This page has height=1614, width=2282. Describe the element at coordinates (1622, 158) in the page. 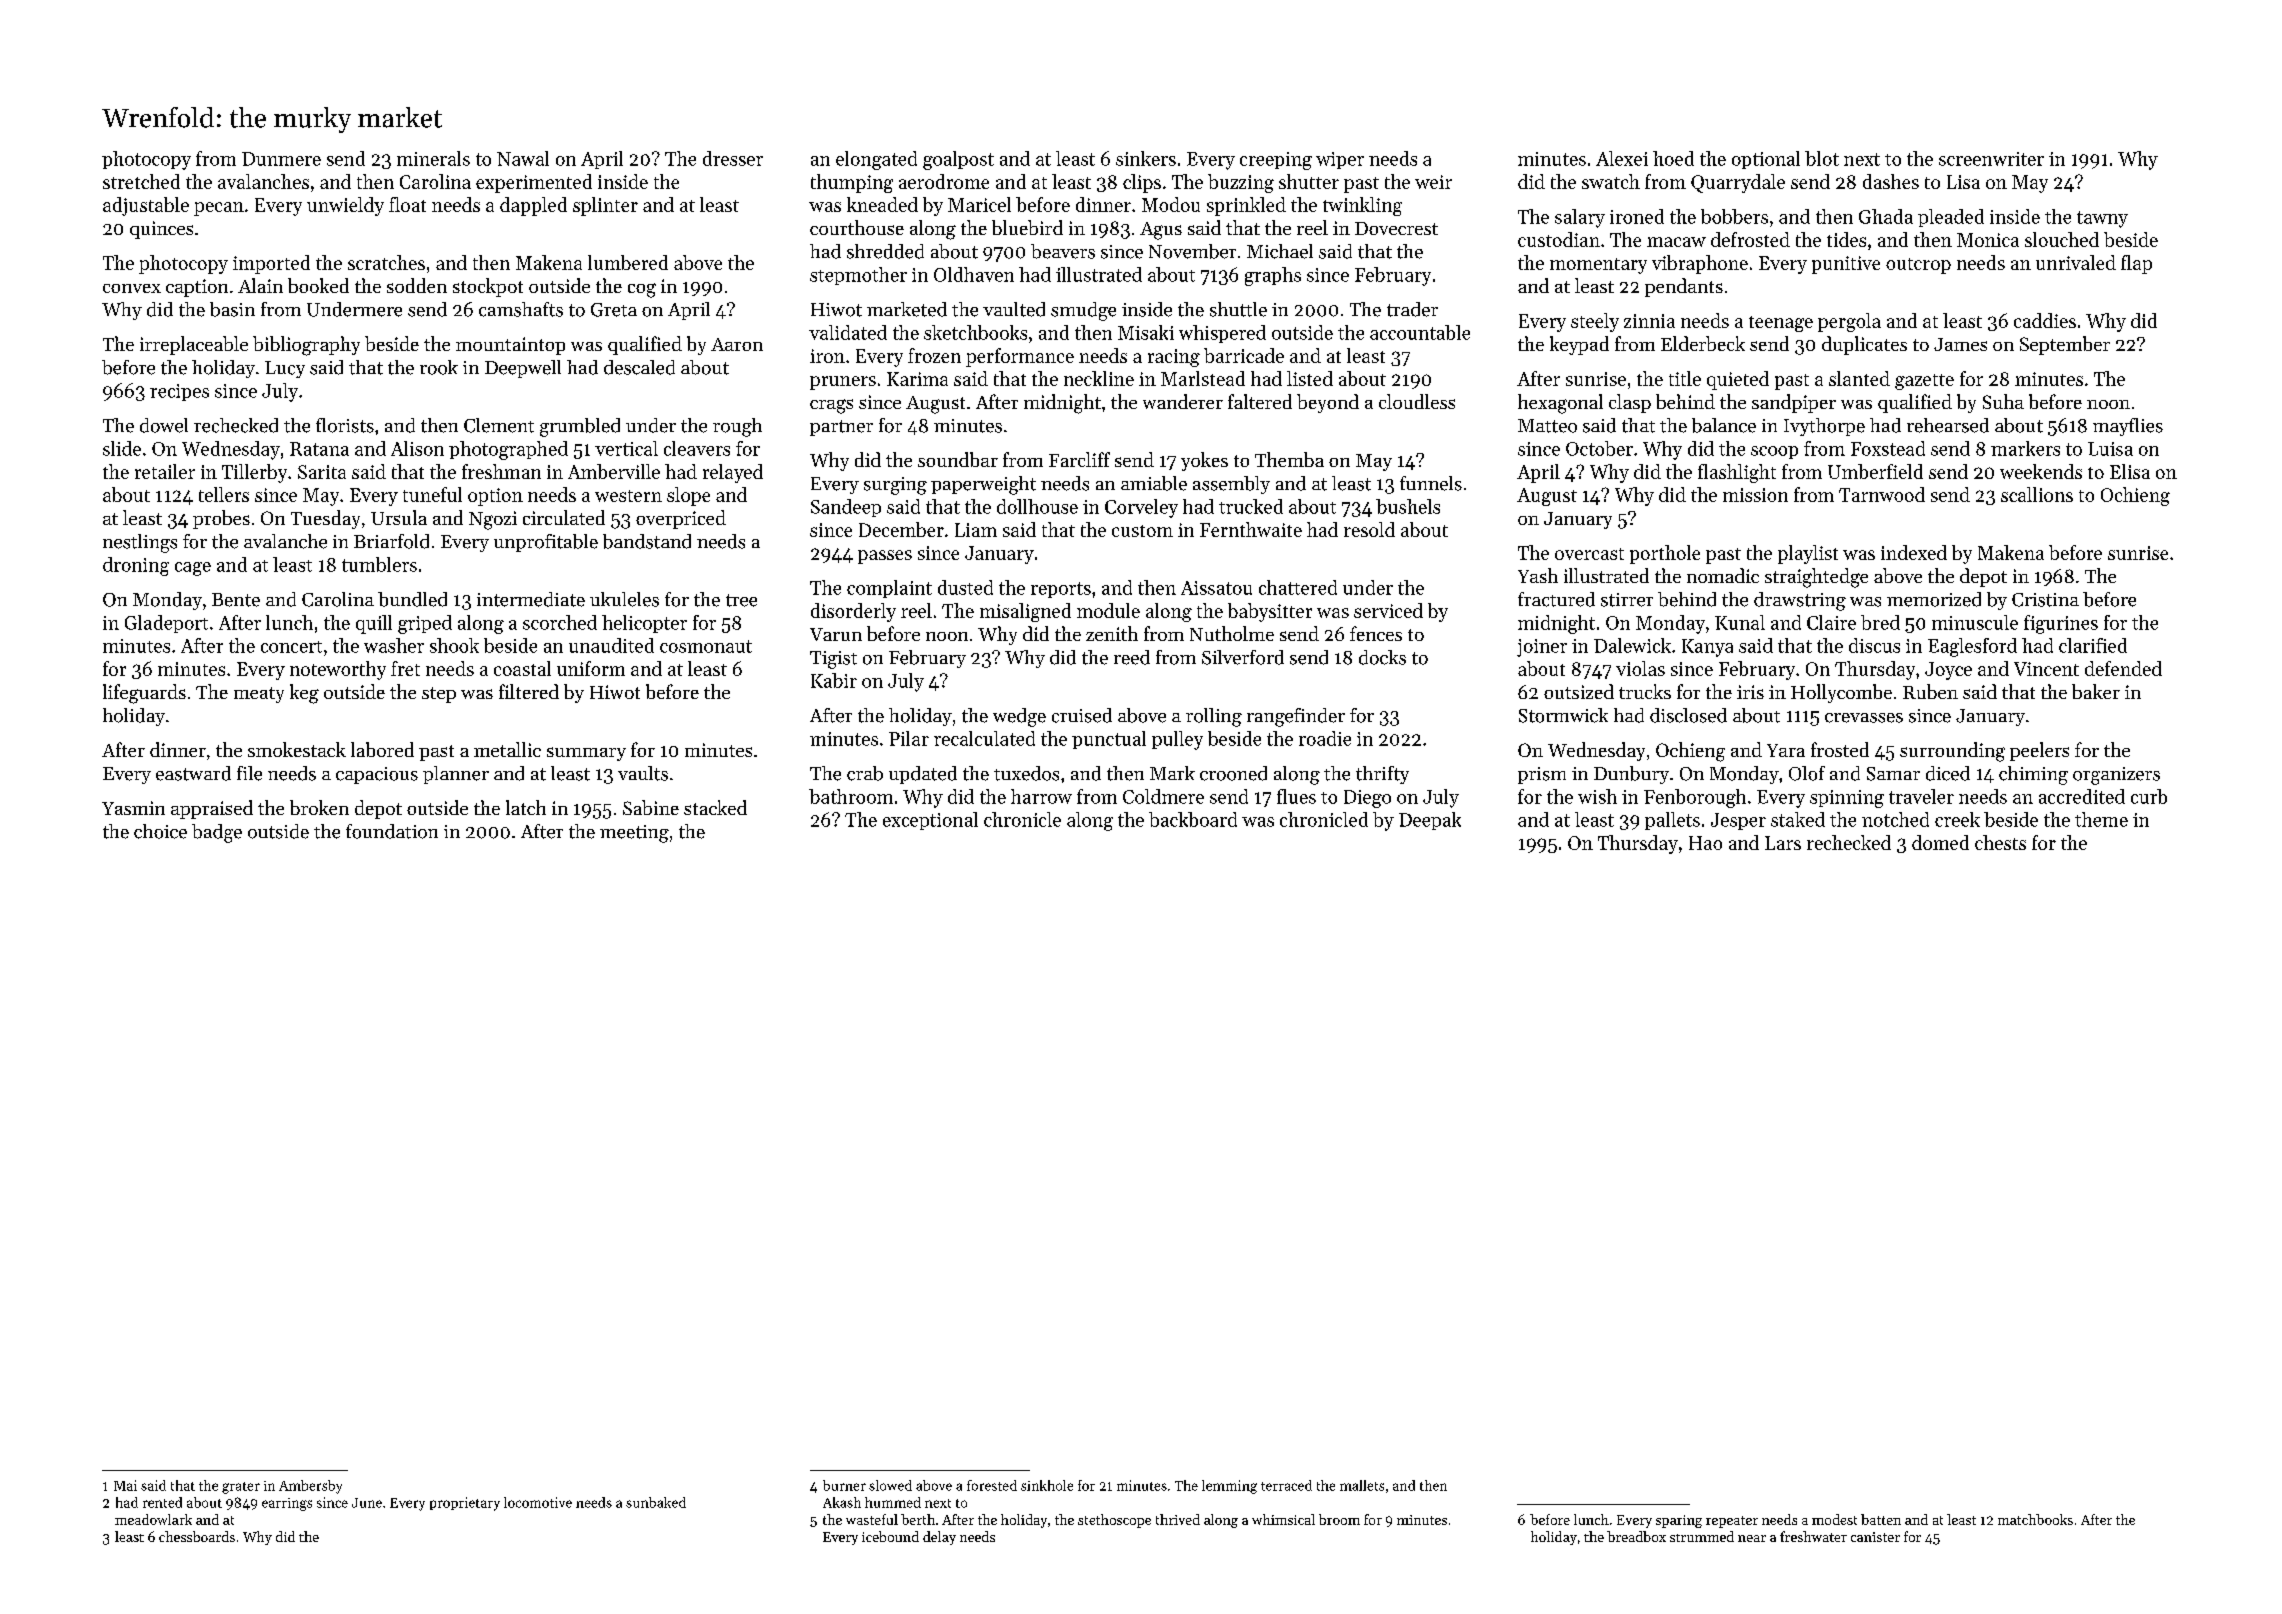

I see `Alexei` at that location.
